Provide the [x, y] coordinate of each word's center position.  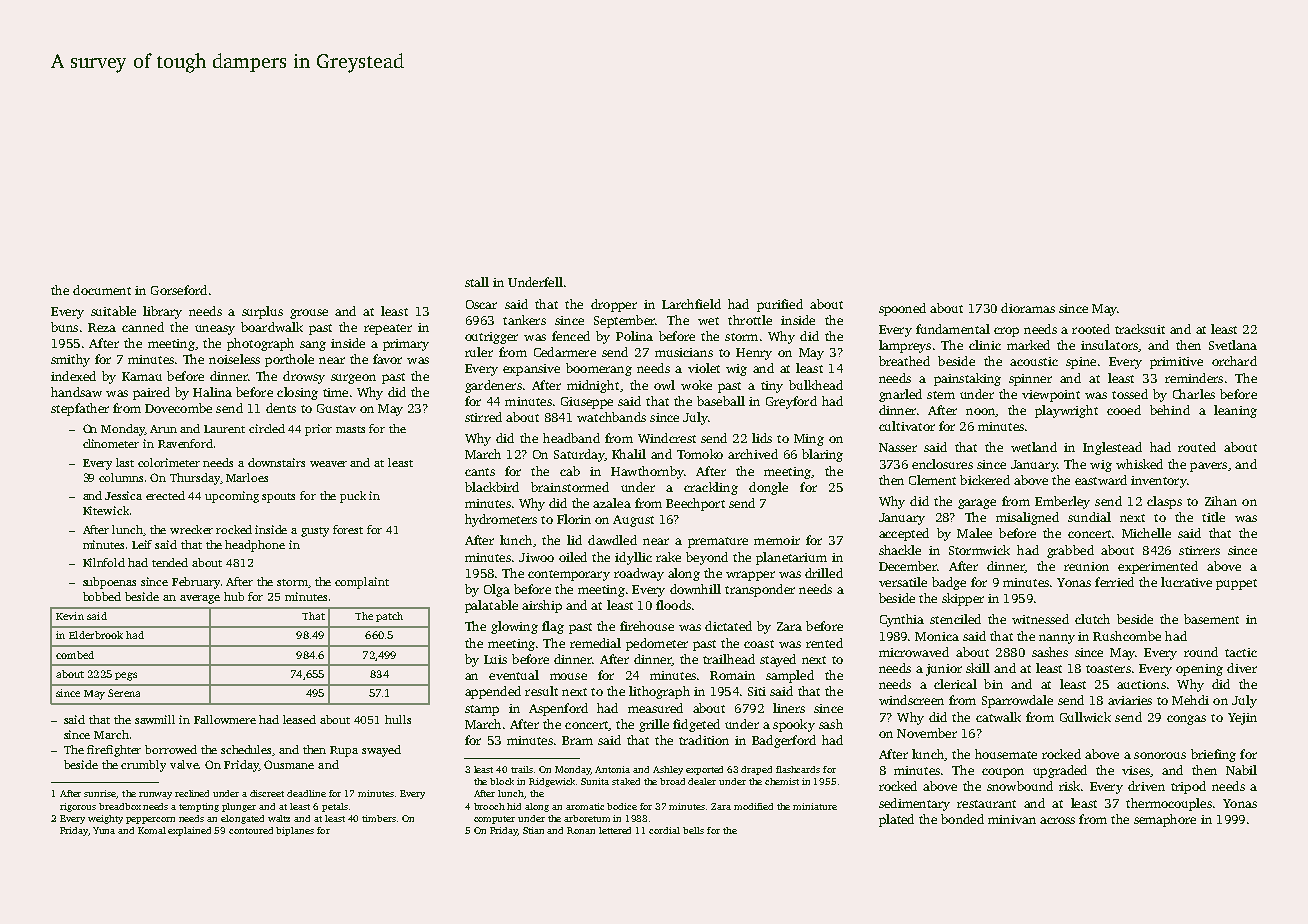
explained [189, 831]
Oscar [481, 304]
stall [477, 282]
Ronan [581, 830]
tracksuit [1140, 329]
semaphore [1165, 820]
